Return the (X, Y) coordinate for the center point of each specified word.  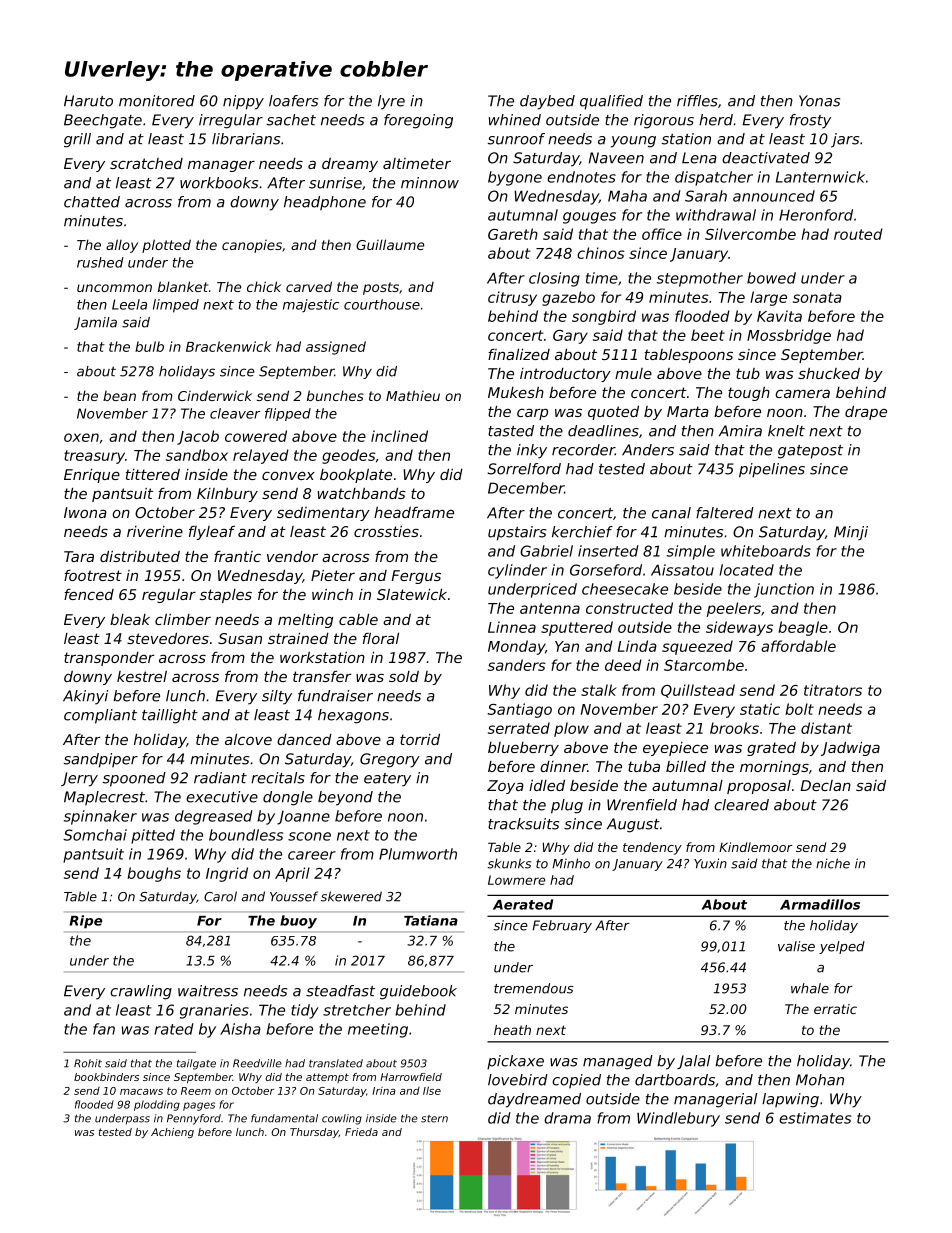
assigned (336, 348)
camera (802, 393)
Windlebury (678, 1119)
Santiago (519, 710)
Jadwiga (850, 749)
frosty (810, 121)
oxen (81, 437)
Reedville (257, 1063)
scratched (146, 163)
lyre (391, 102)
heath (512, 1030)
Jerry (79, 779)
